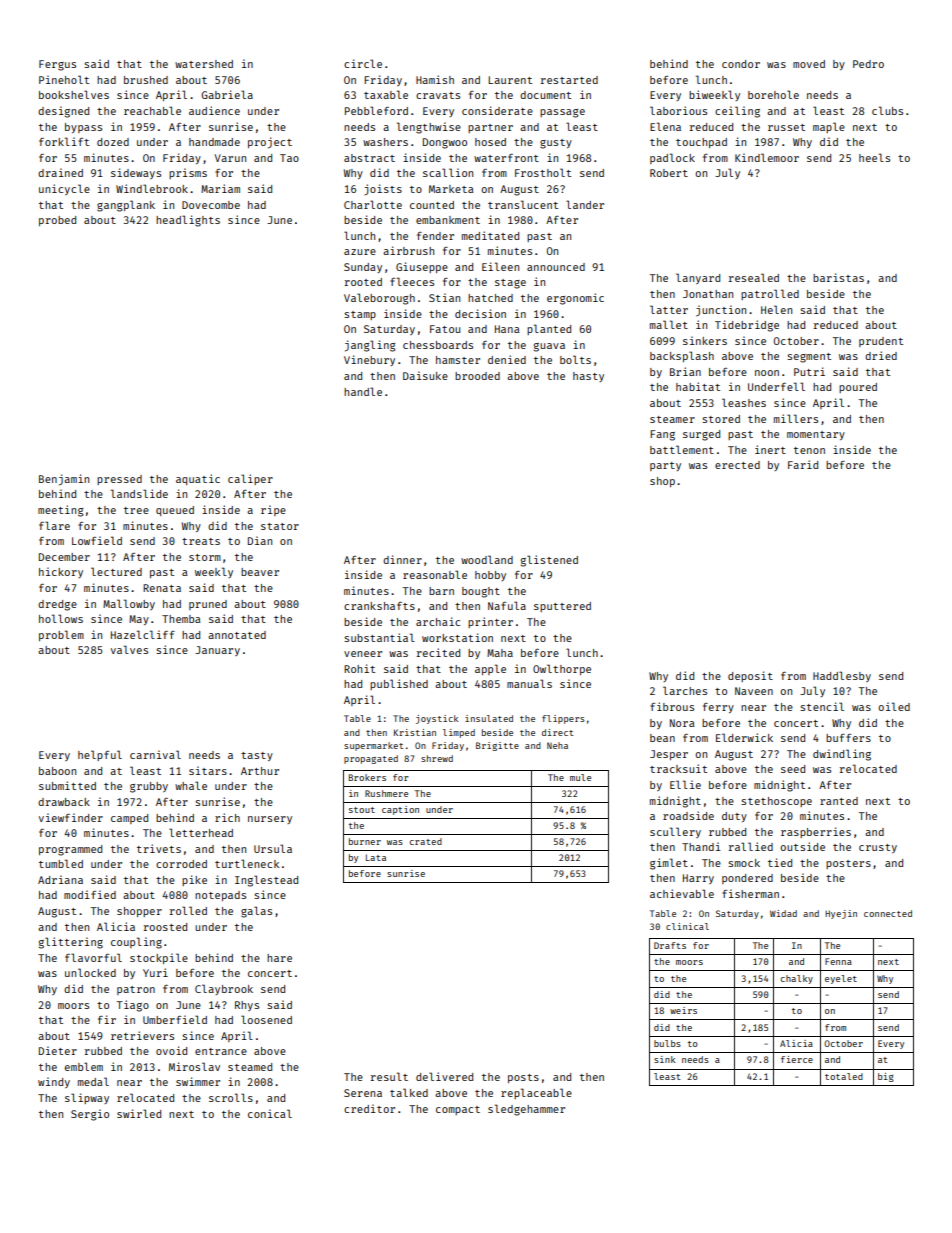  I want to click on fir, so click(107, 1019).
